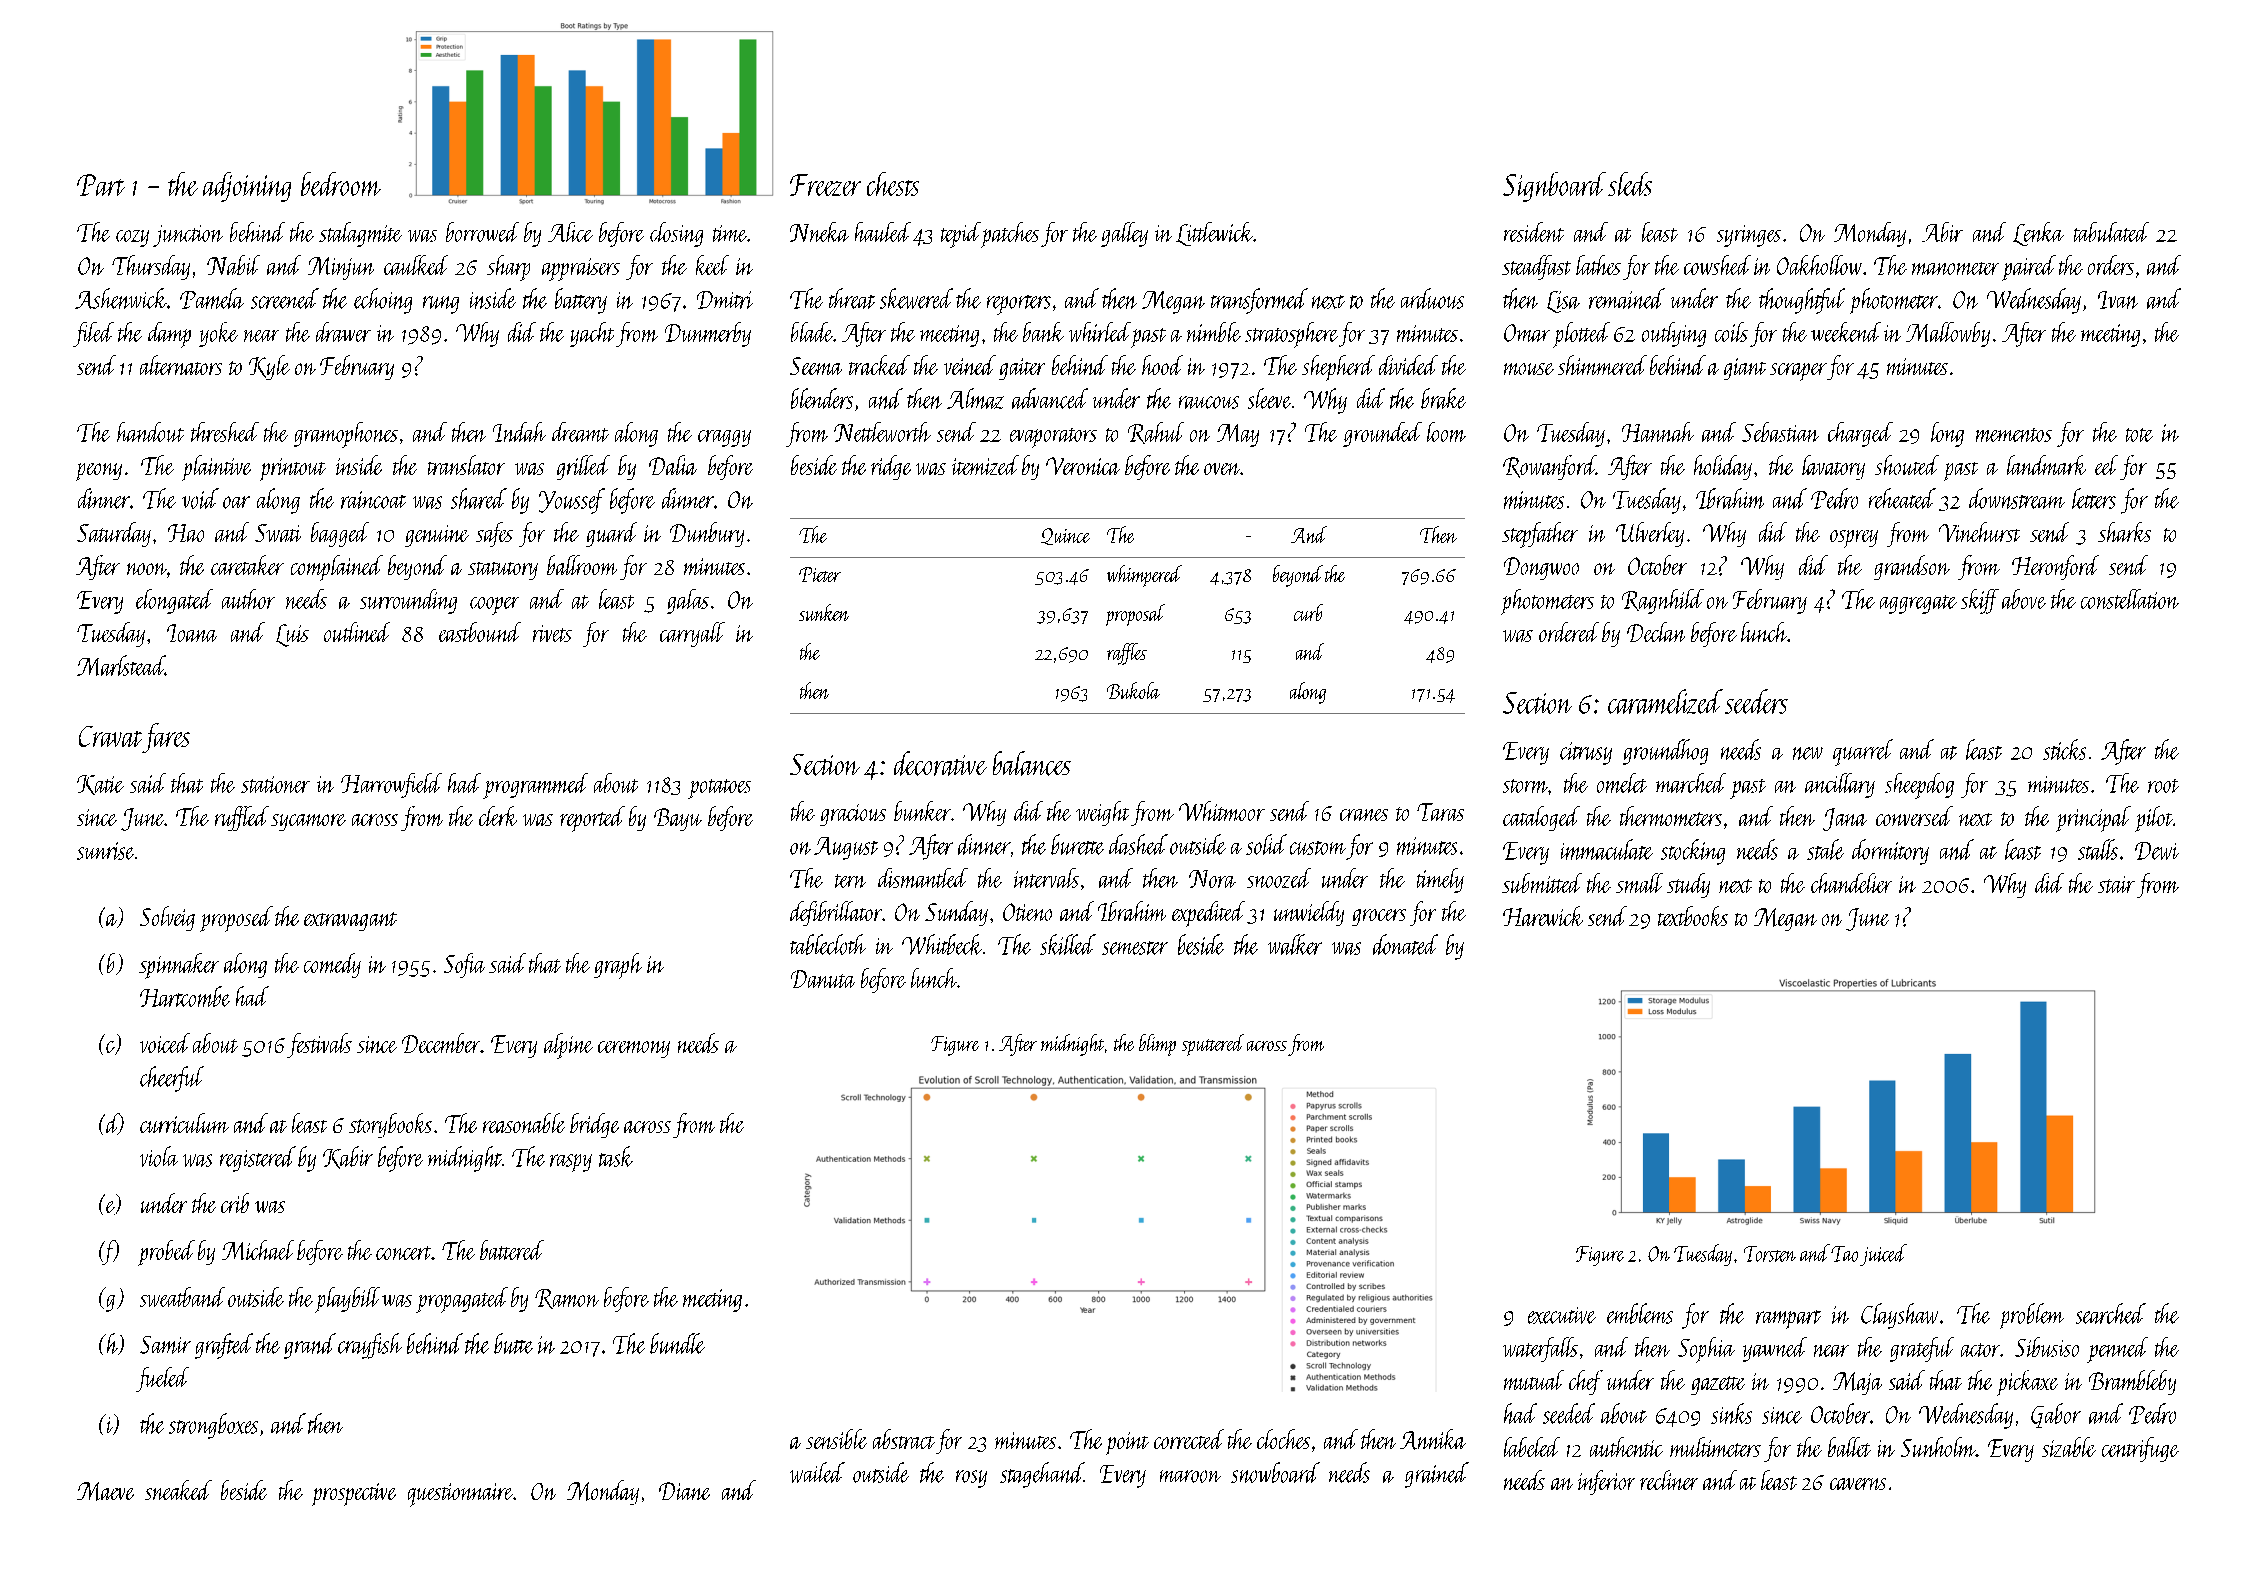 The width and height of the screenshot is (2255, 1594). Describe the element at coordinates (2064, 749) in the screenshot. I see `sticks` at that location.
